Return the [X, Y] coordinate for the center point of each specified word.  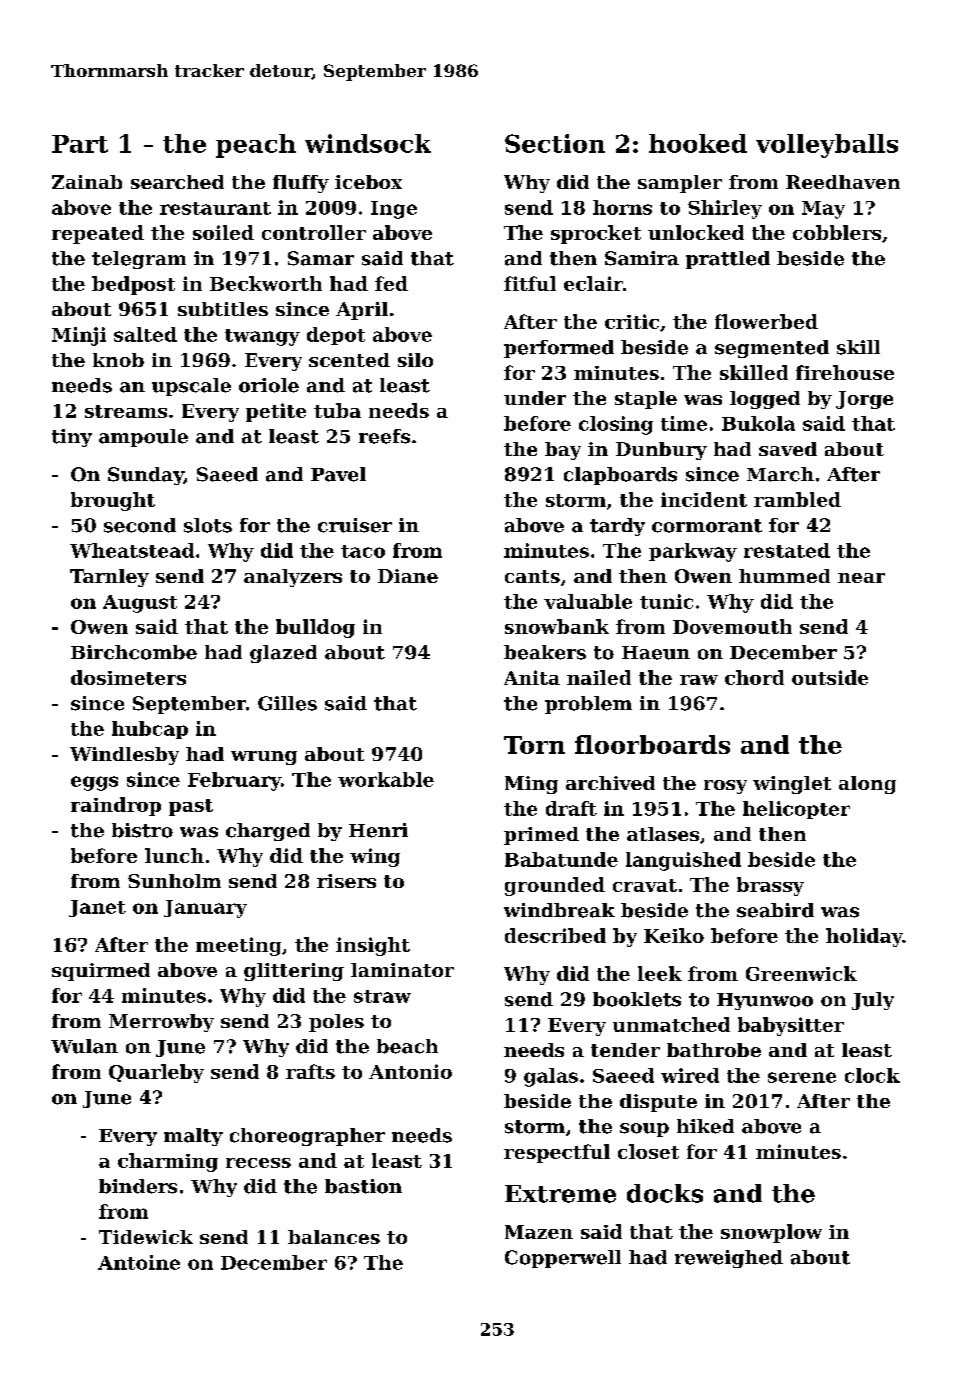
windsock [368, 143]
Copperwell [563, 1259]
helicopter [796, 810]
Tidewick [146, 1237]
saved [788, 449]
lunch [174, 855]
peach [256, 146]
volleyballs [827, 146]
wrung [264, 758]
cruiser [355, 525]
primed [541, 836]
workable [386, 779]
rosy [725, 787]
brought [113, 501]
